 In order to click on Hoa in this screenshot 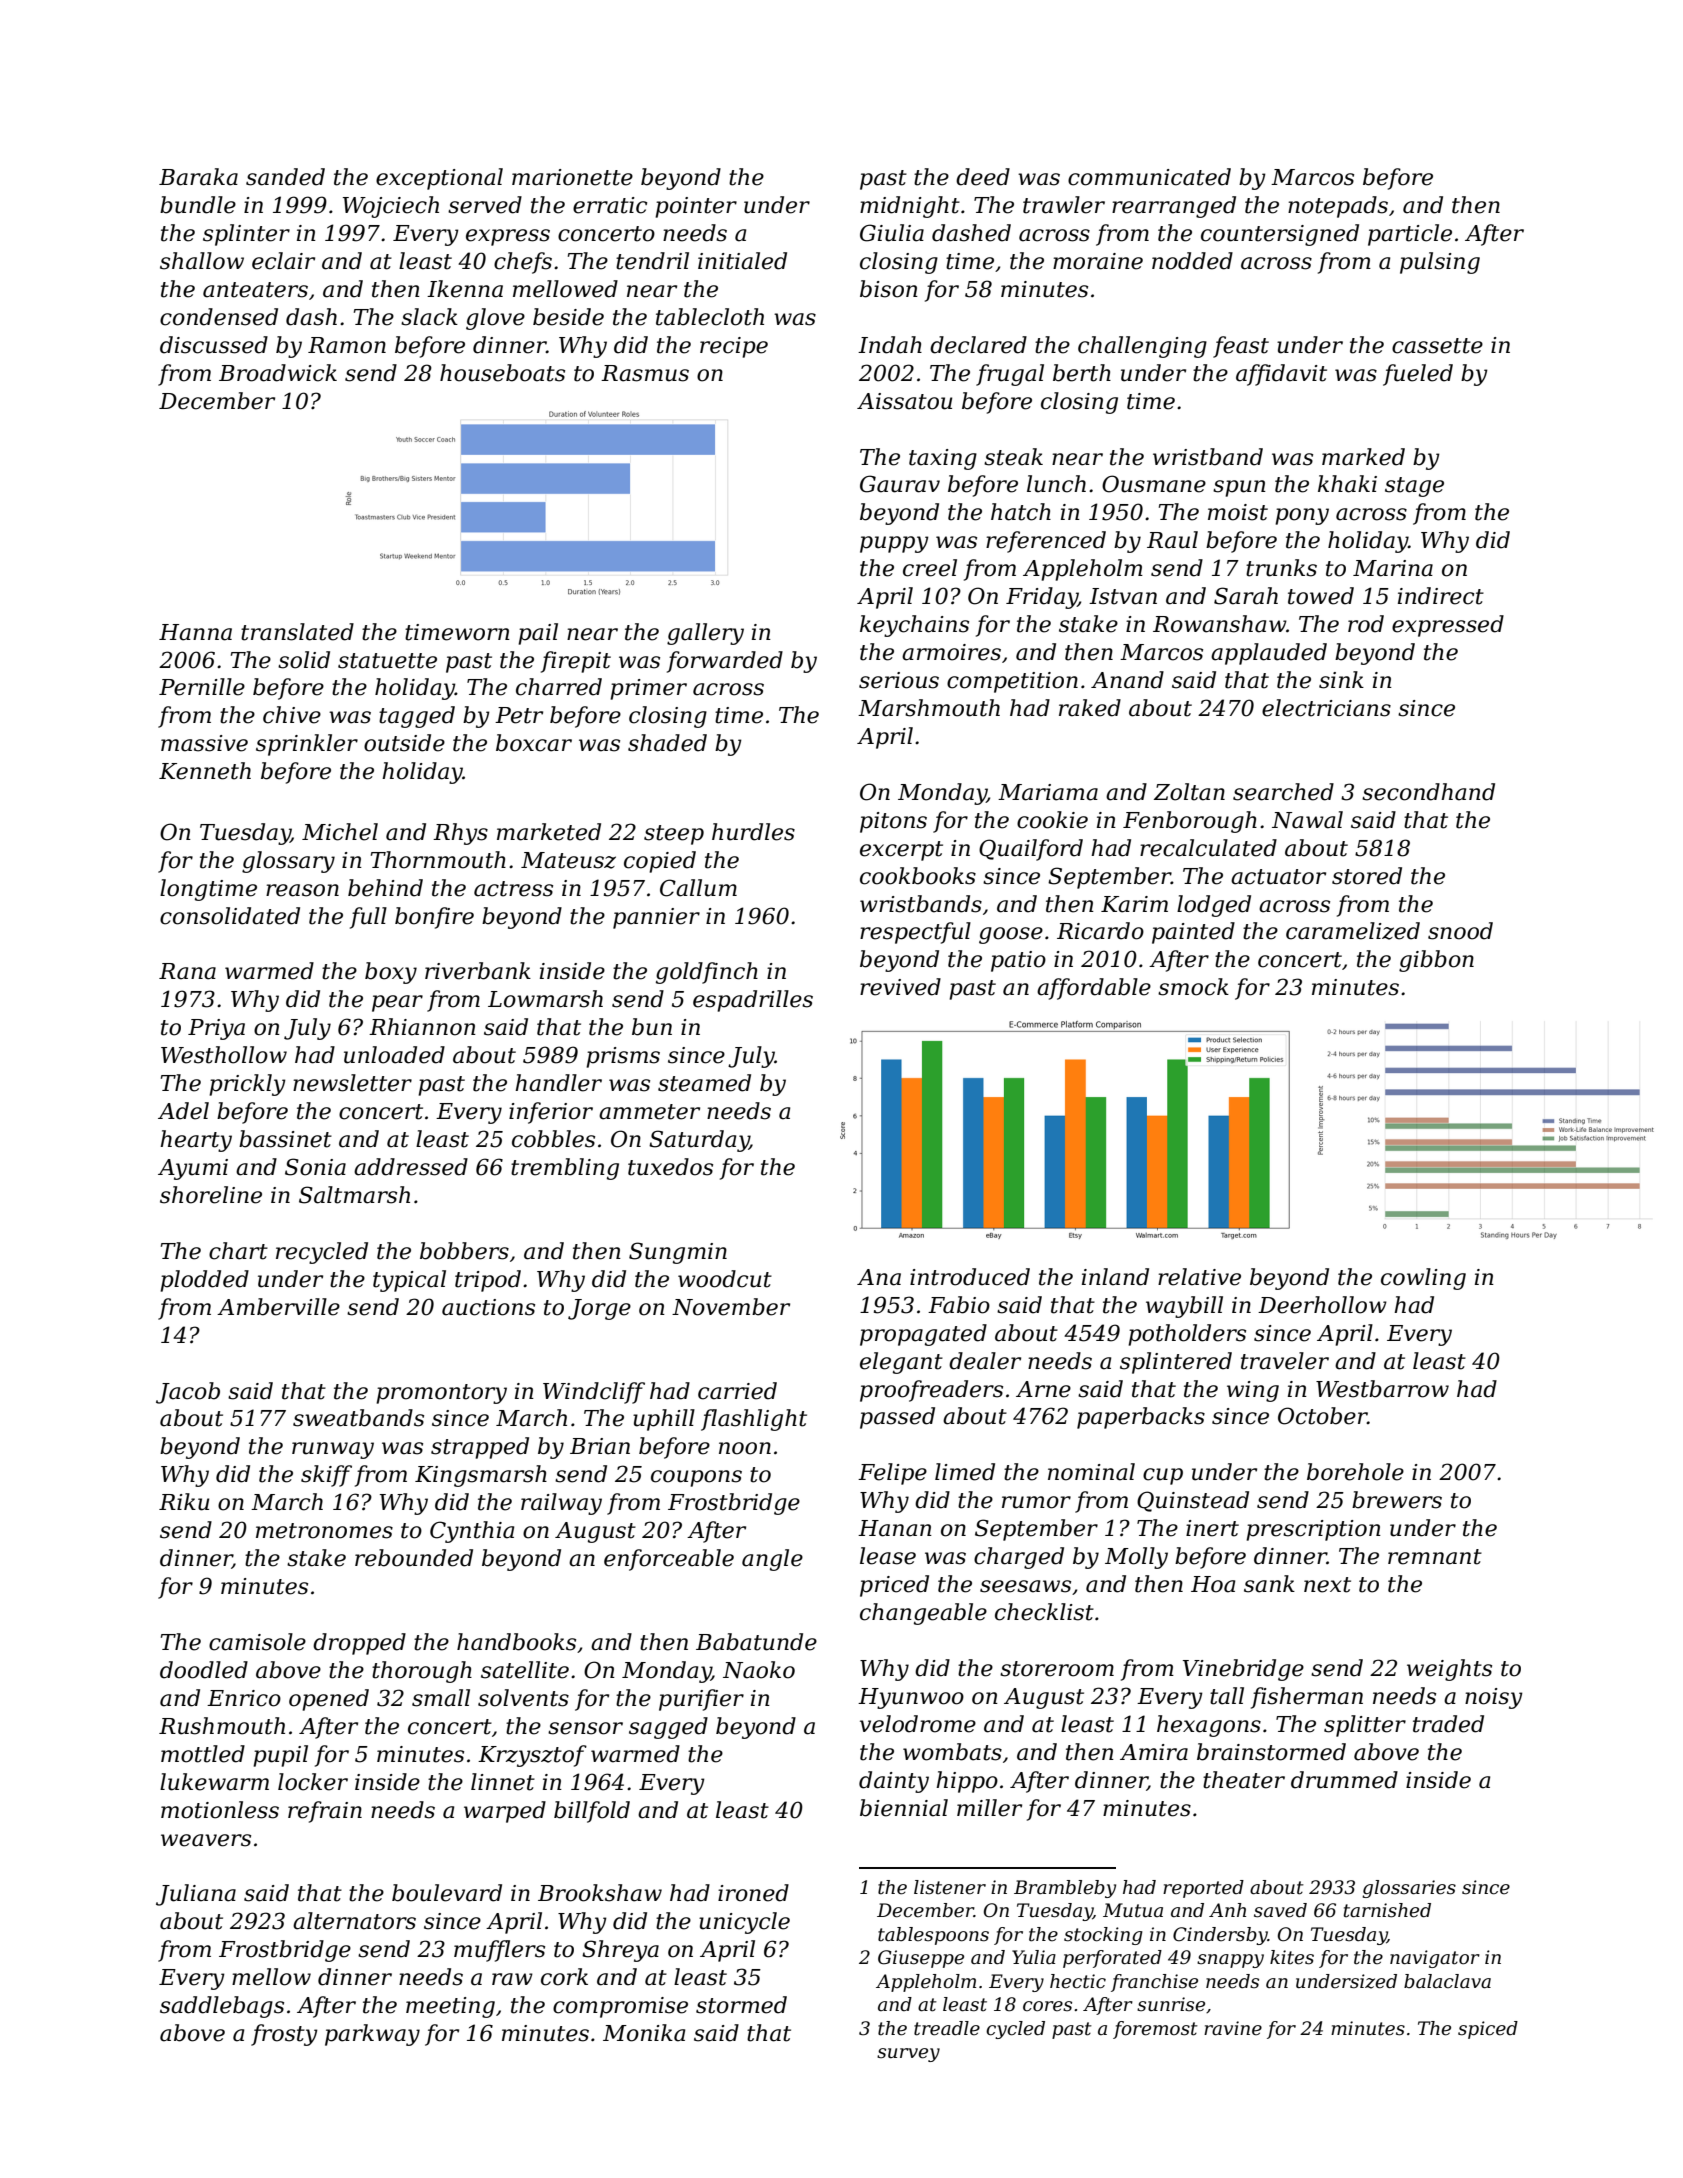, I will do `click(1213, 1584)`.
